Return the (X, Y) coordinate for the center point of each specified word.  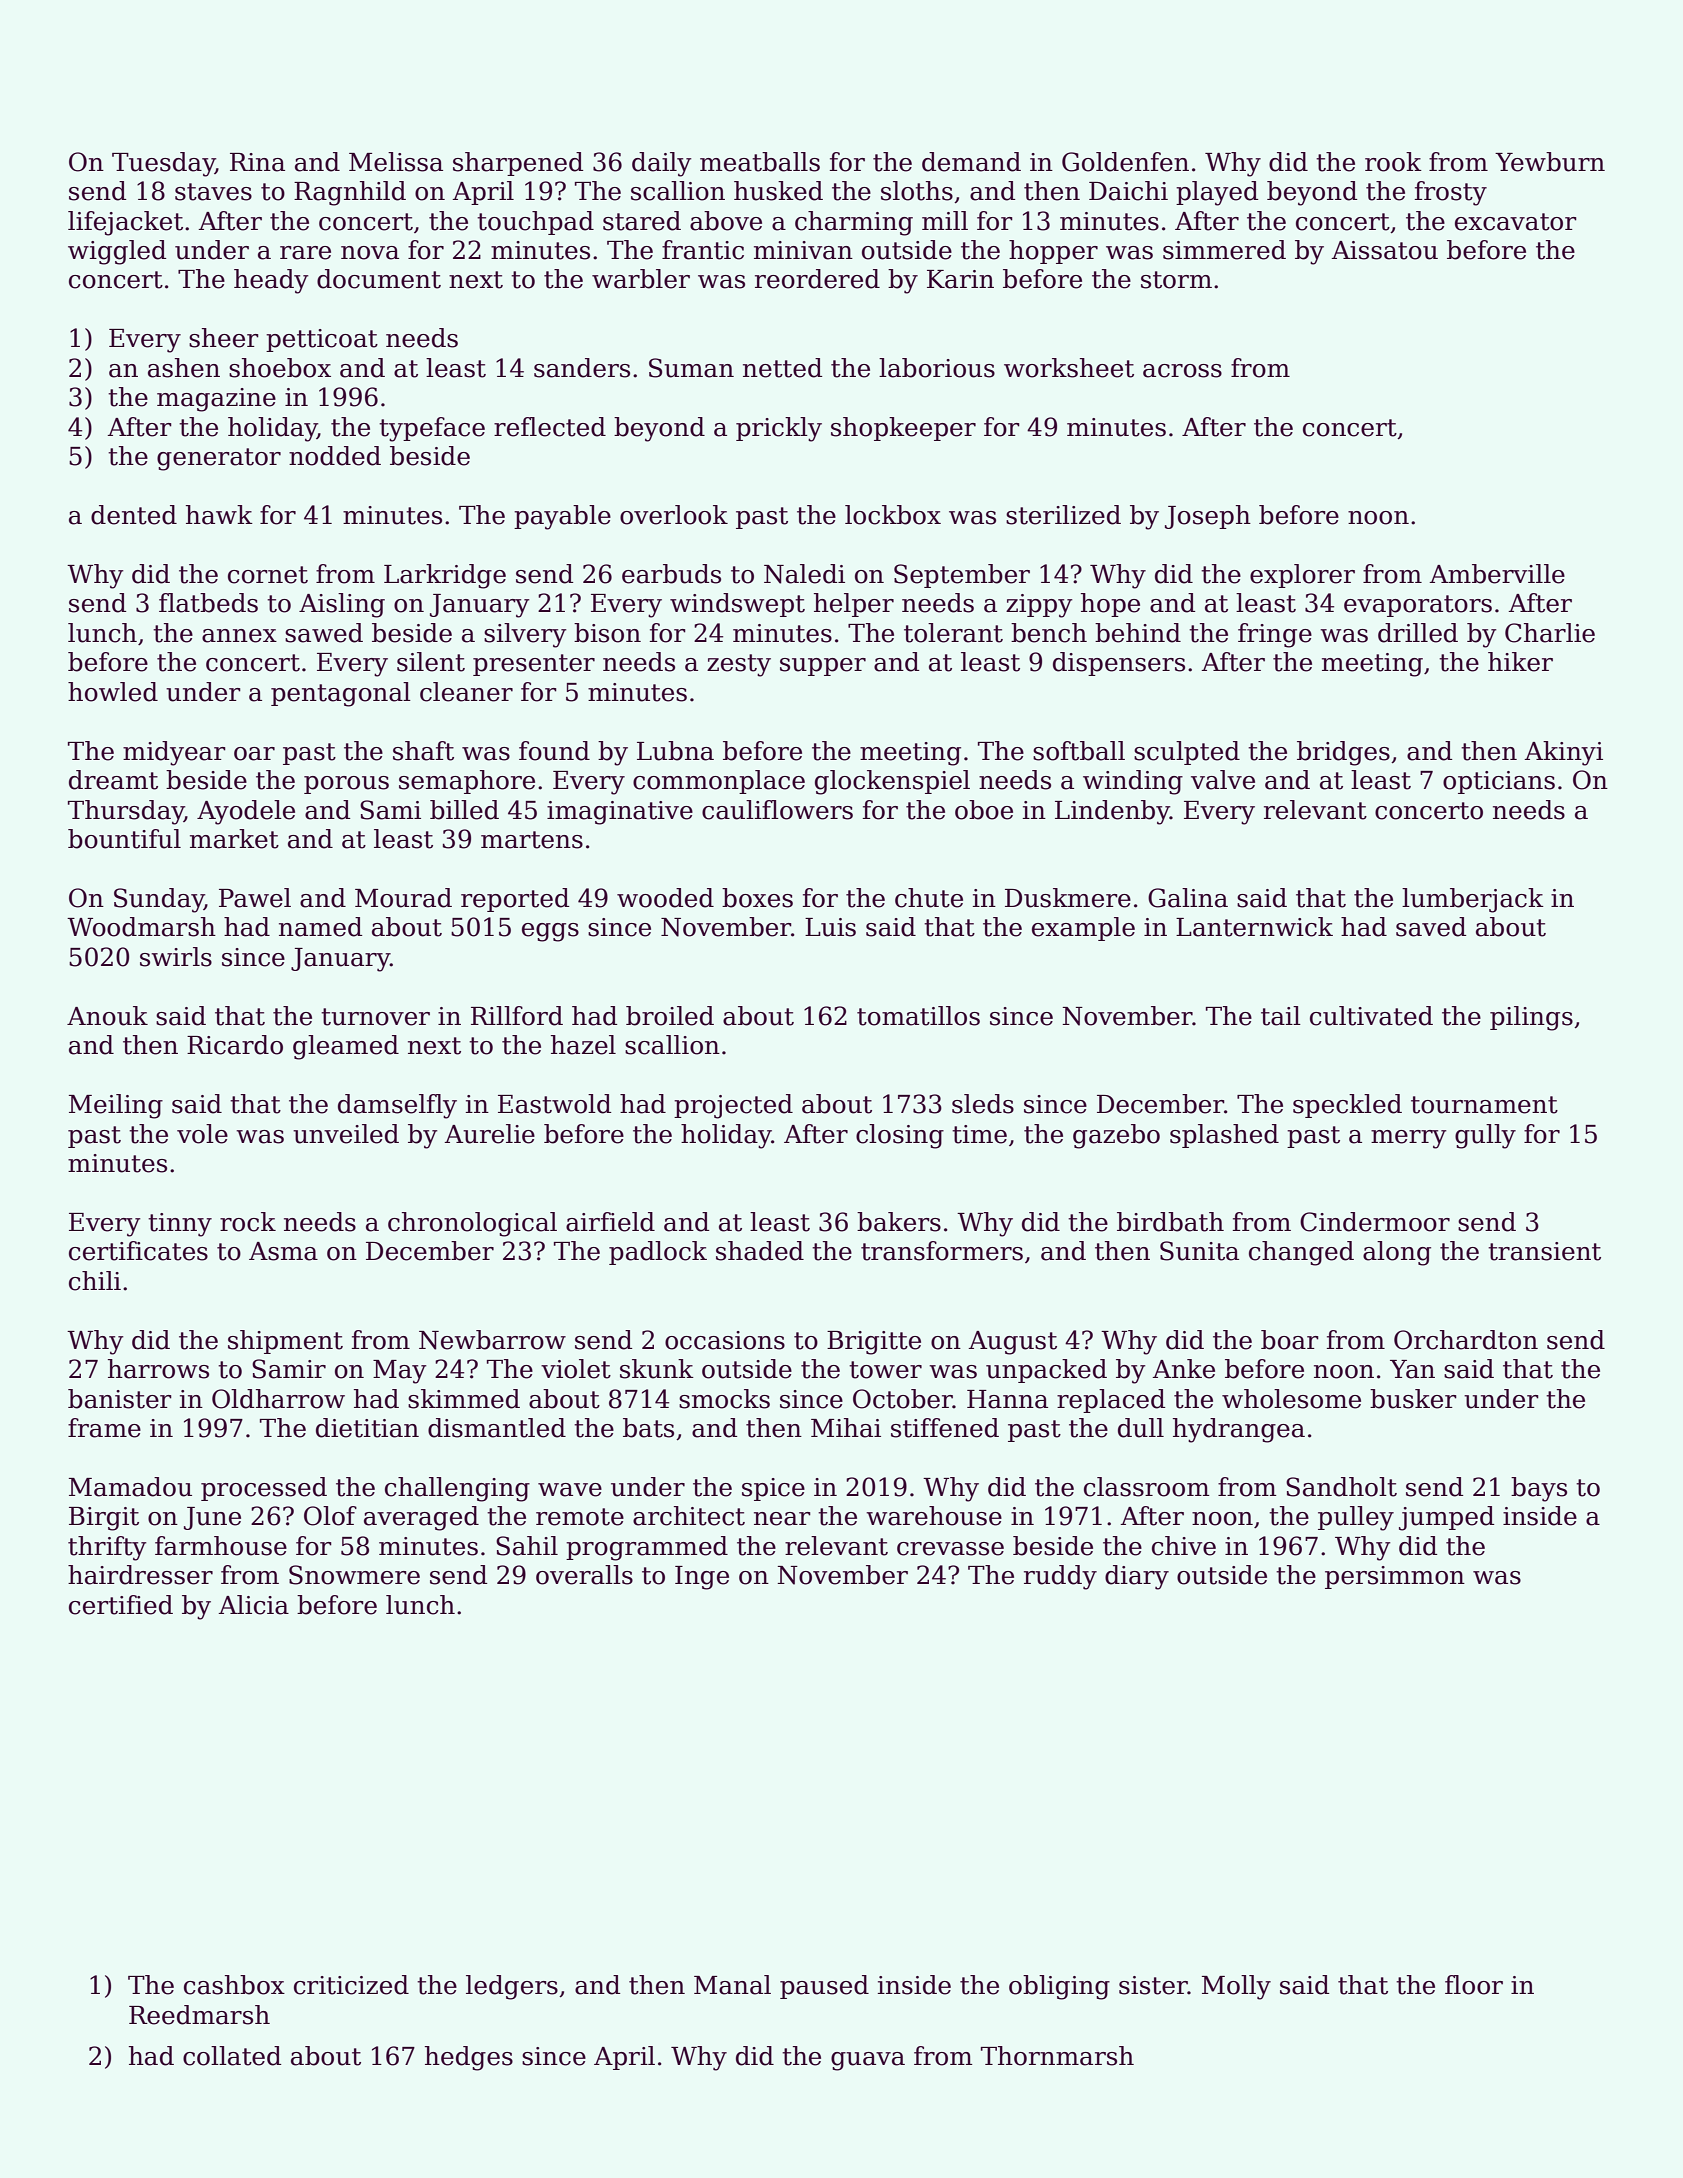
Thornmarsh (1057, 2056)
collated (232, 2056)
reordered (817, 279)
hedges (469, 2058)
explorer (1302, 576)
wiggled (117, 252)
